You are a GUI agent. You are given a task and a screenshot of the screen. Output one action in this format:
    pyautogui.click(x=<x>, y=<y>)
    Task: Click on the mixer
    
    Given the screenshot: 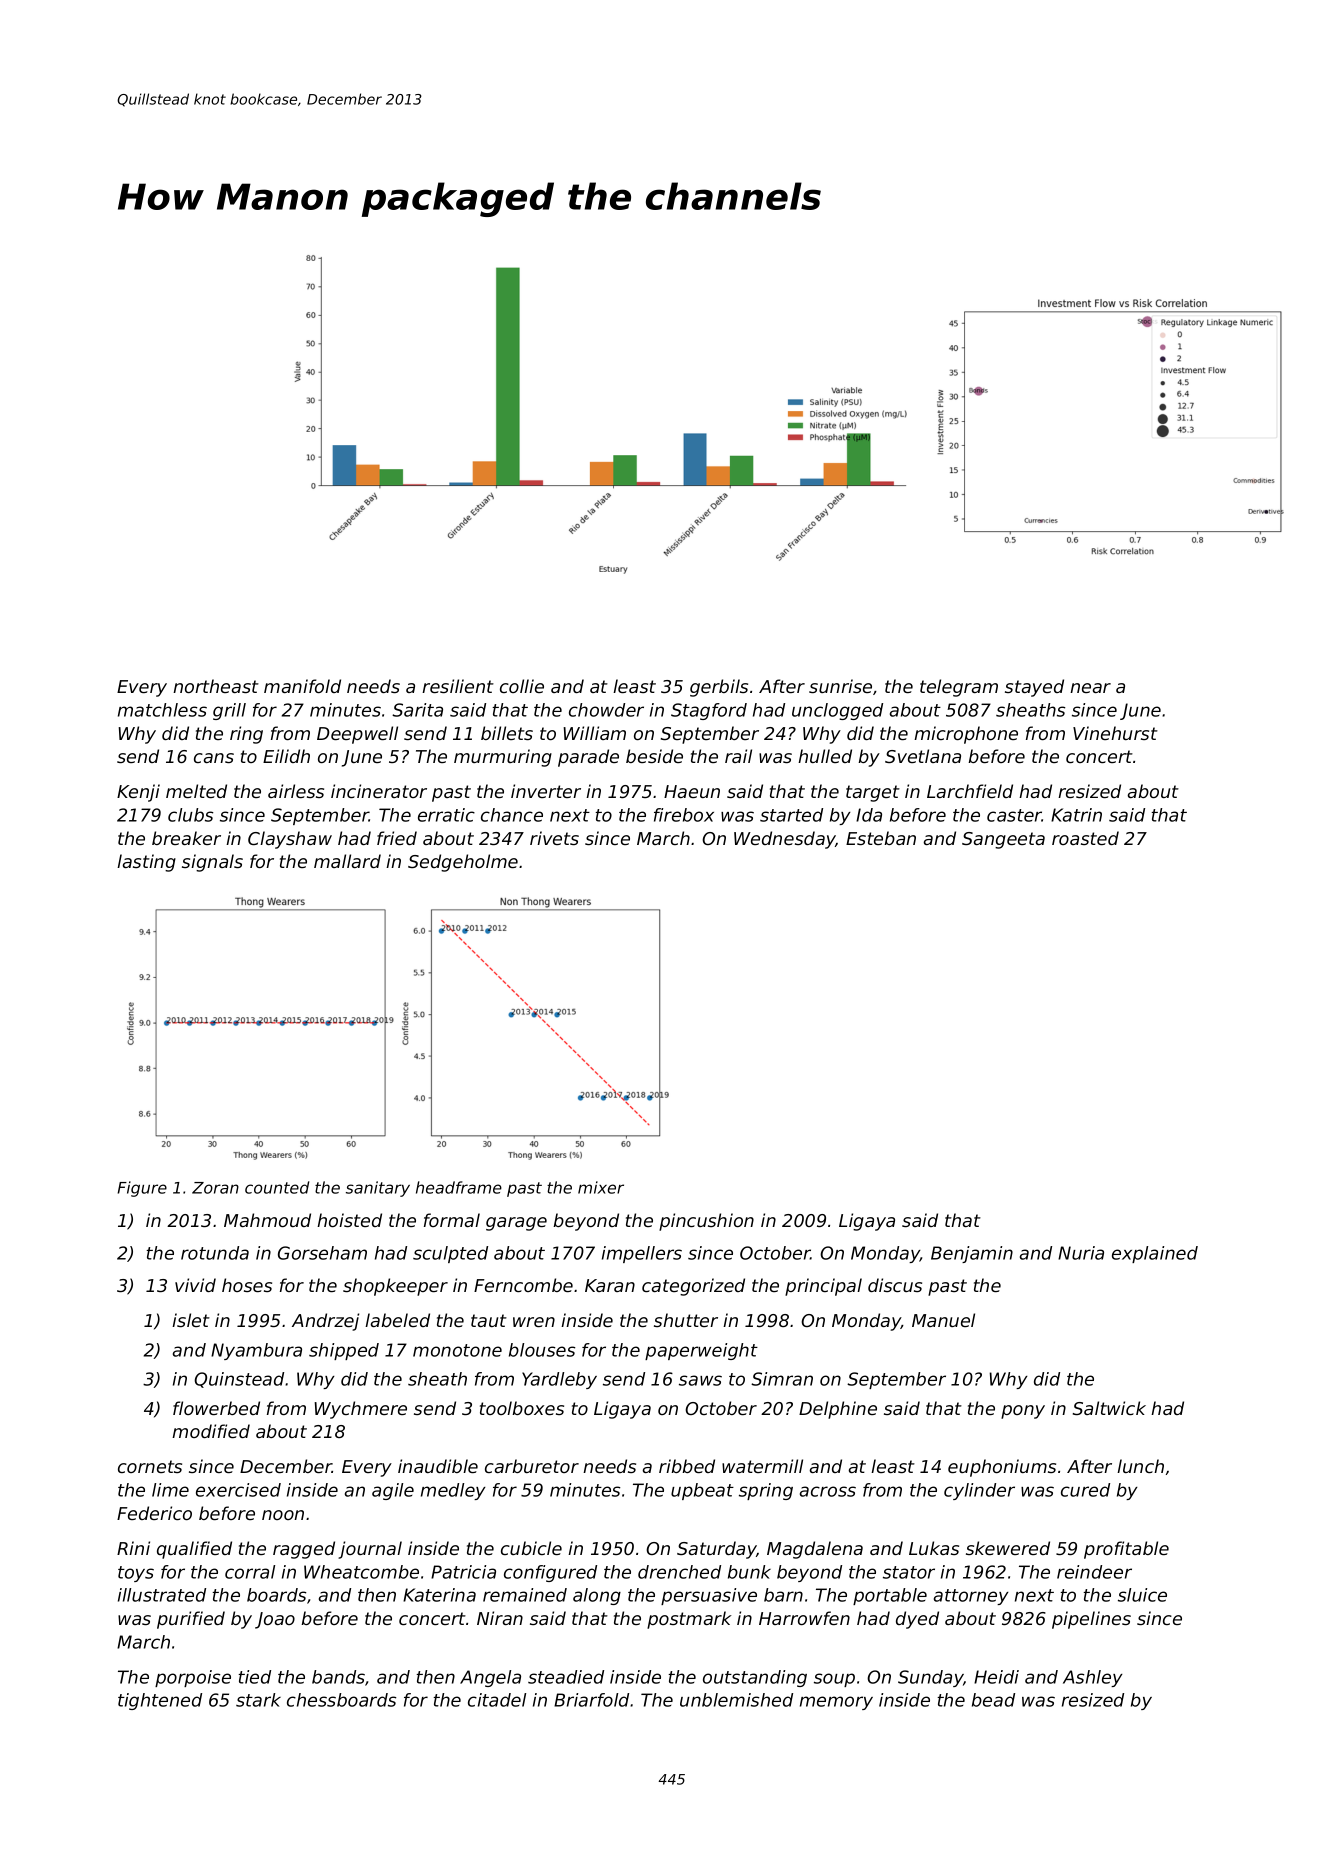 What is the action you would take?
    pyautogui.click(x=601, y=1187)
